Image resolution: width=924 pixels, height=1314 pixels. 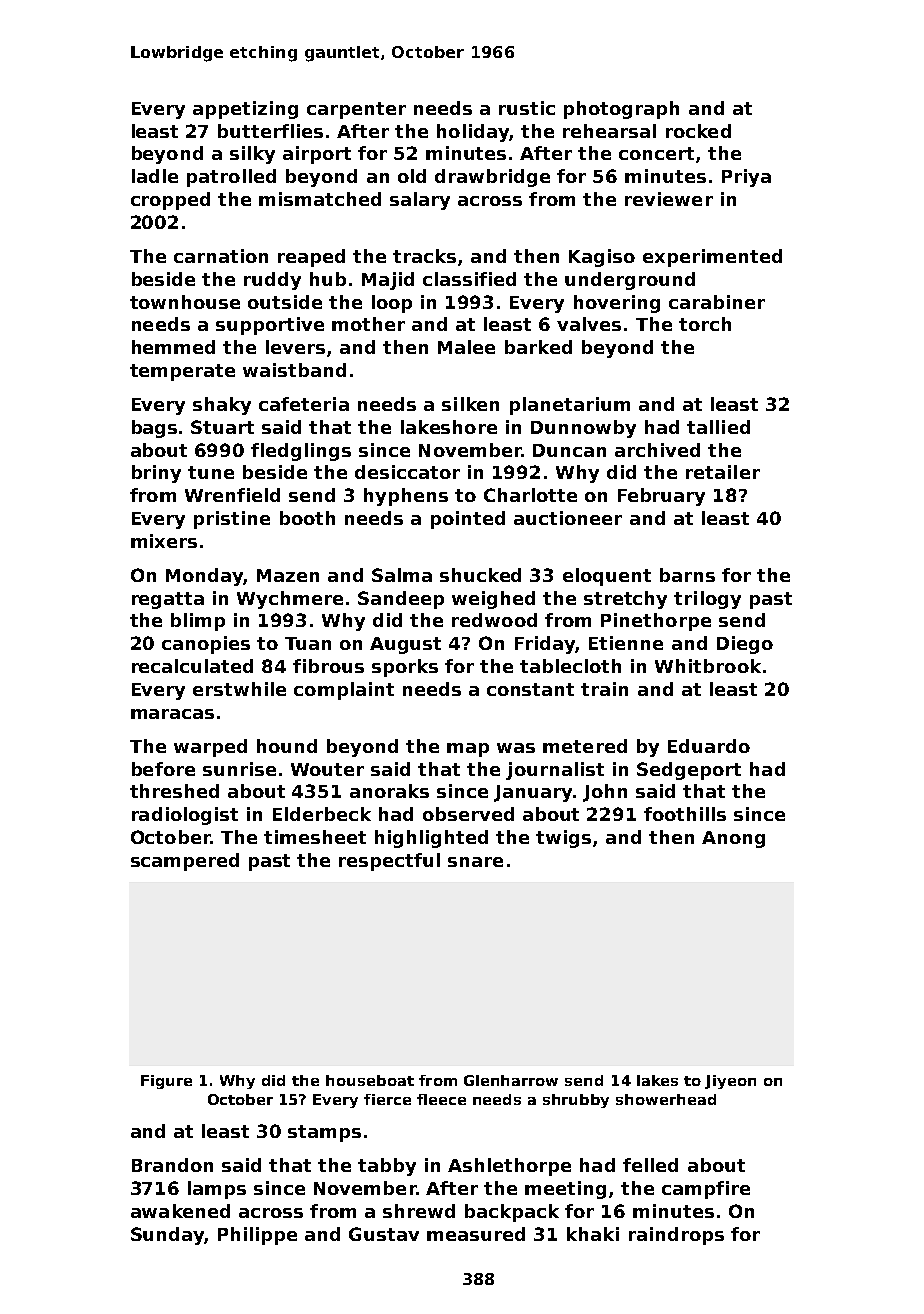 What do you see at coordinates (301, 452) in the screenshot?
I see `fledglings` at bounding box center [301, 452].
